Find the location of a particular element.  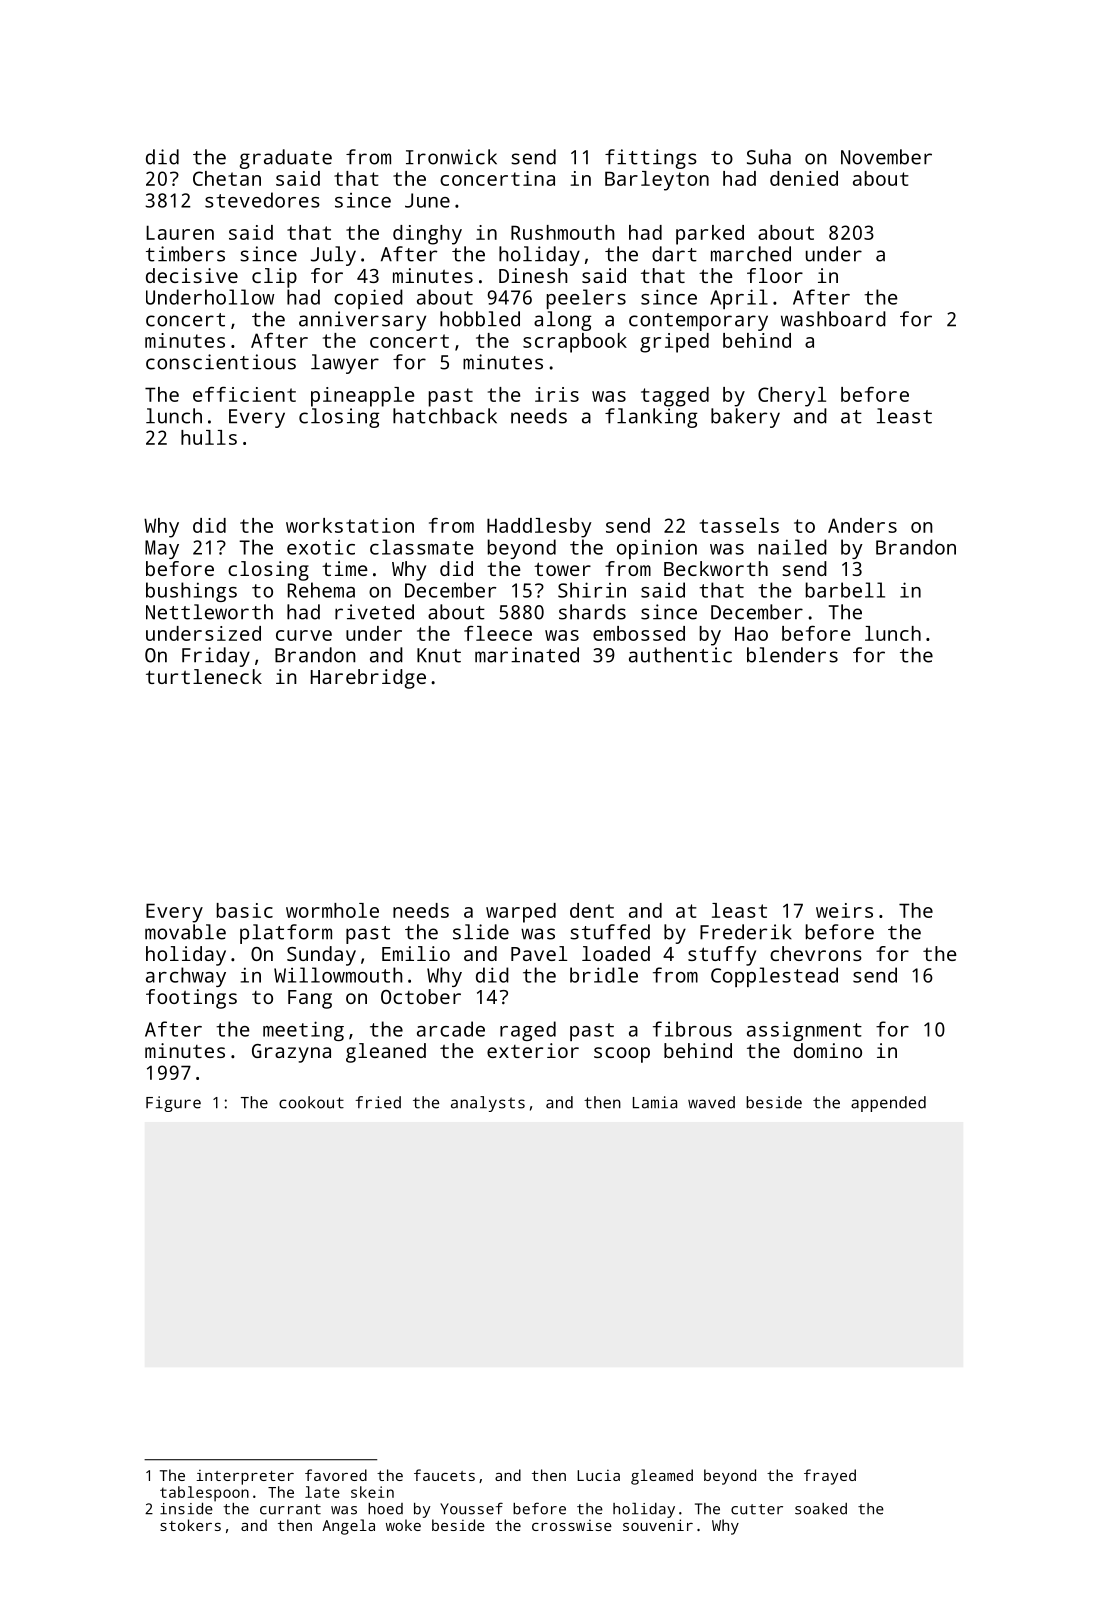

blenders is located at coordinates (792, 655).
